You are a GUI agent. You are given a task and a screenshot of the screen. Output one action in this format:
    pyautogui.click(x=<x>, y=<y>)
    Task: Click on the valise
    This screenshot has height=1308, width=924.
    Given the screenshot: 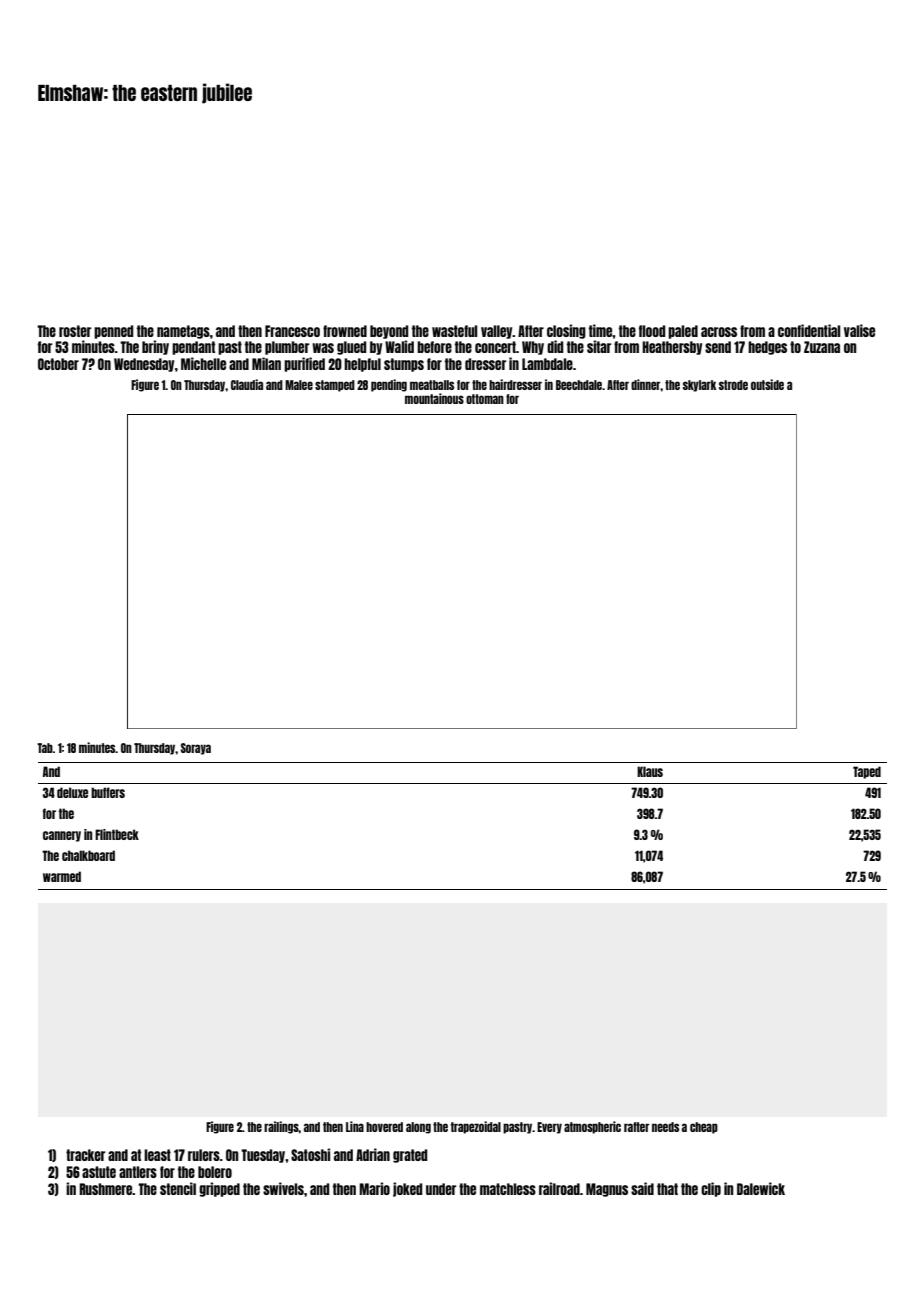 What is the action you would take?
    pyautogui.click(x=859, y=330)
